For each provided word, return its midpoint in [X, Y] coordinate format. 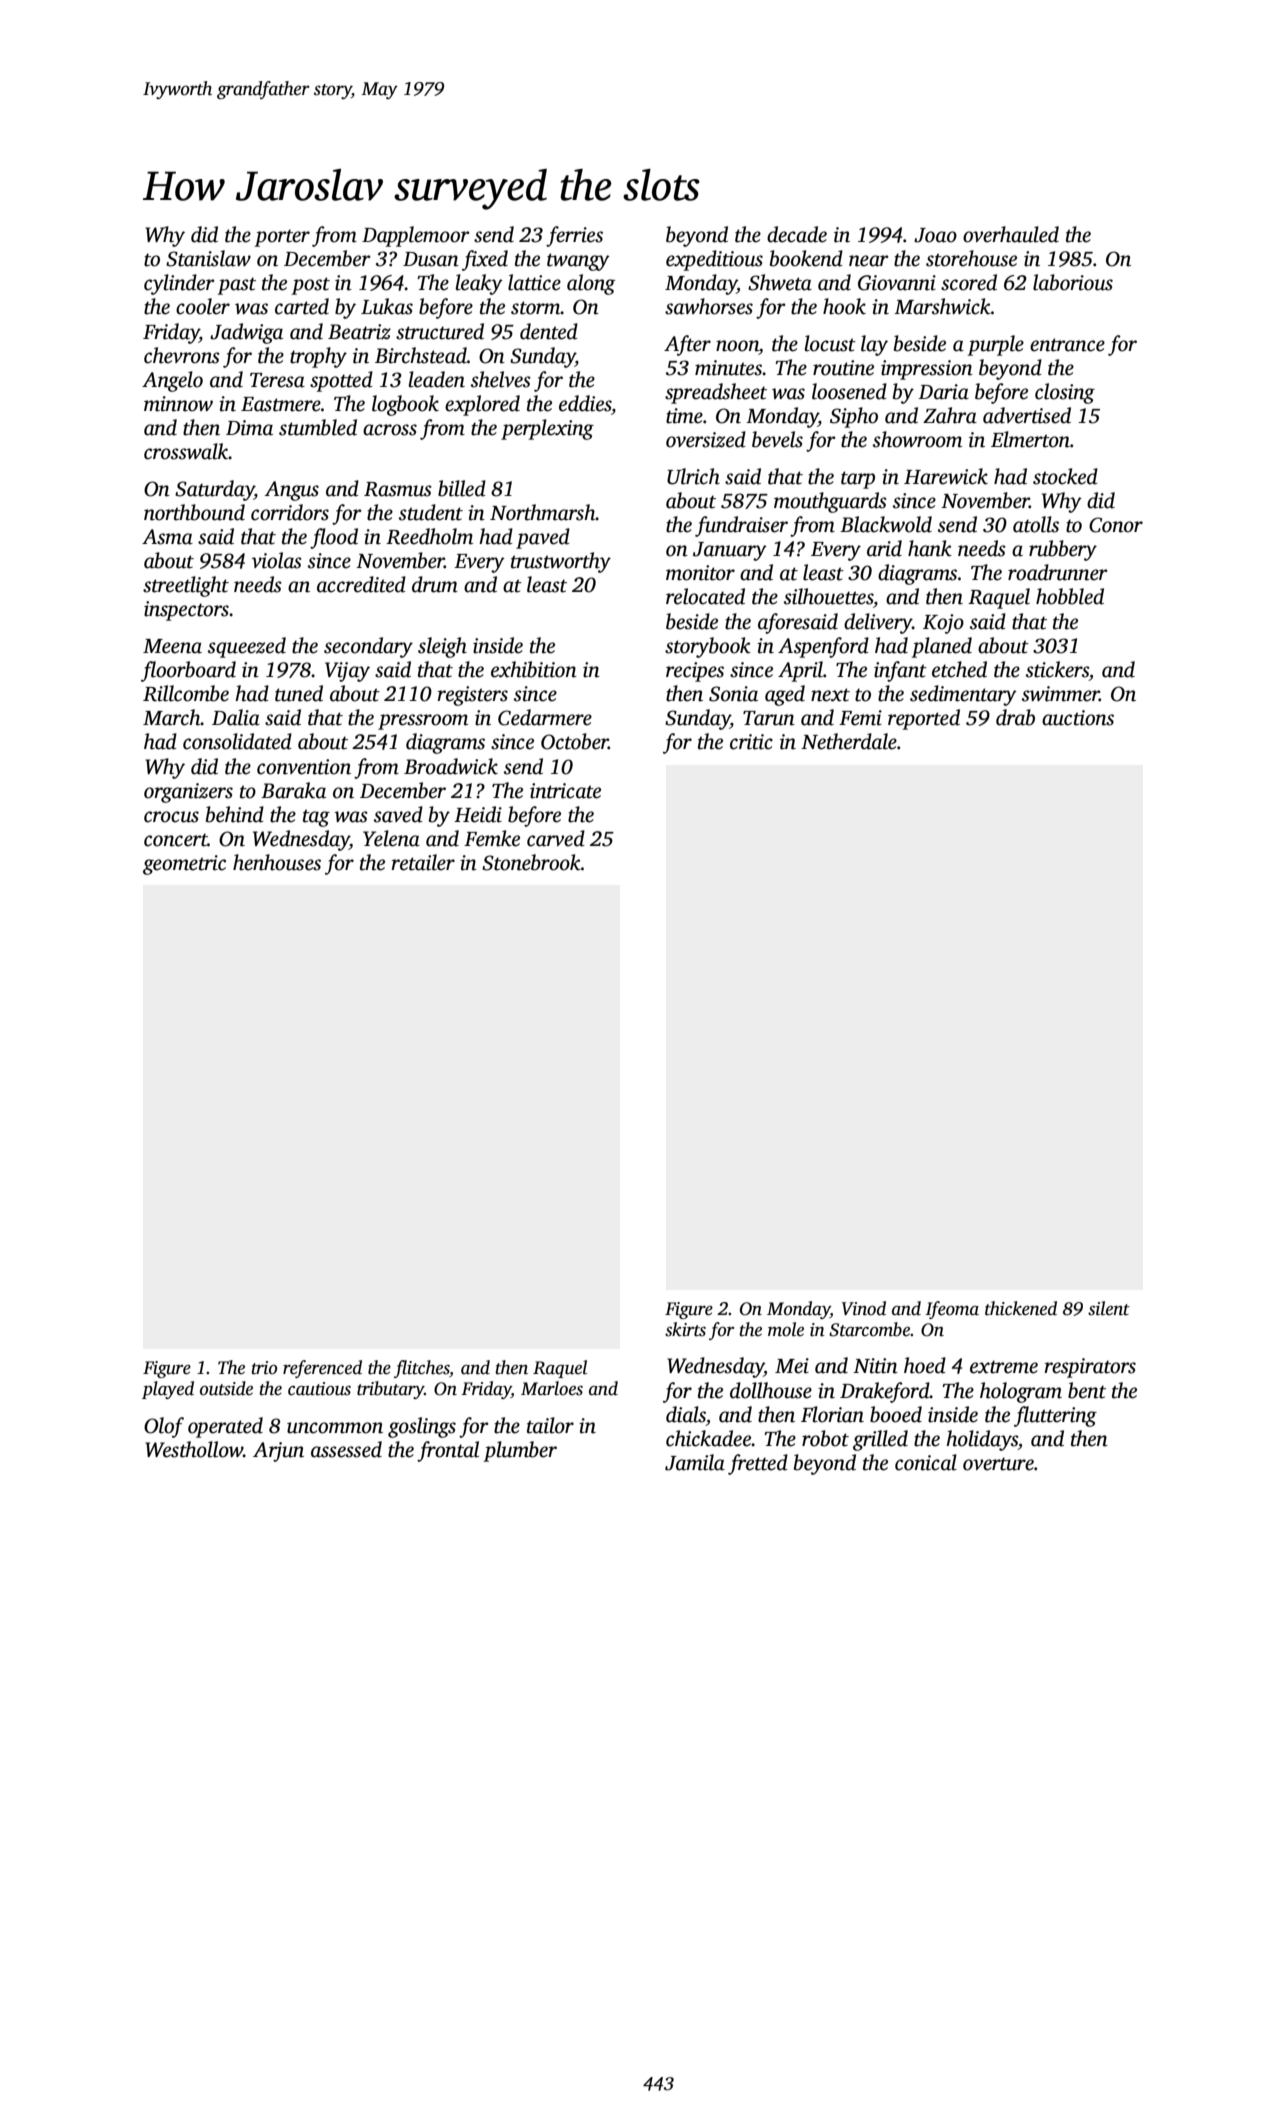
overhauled [1011, 234]
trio [264, 1368]
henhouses [277, 862]
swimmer [1061, 694]
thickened [1021, 1308]
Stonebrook [531, 862]
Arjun [278, 1452]
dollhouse [771, 1390]
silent [1109, 1308]
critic [751, 742]
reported [924, 719]
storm [536, 308]
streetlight [186, 586]
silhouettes [828, 596]
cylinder [179, 284]
